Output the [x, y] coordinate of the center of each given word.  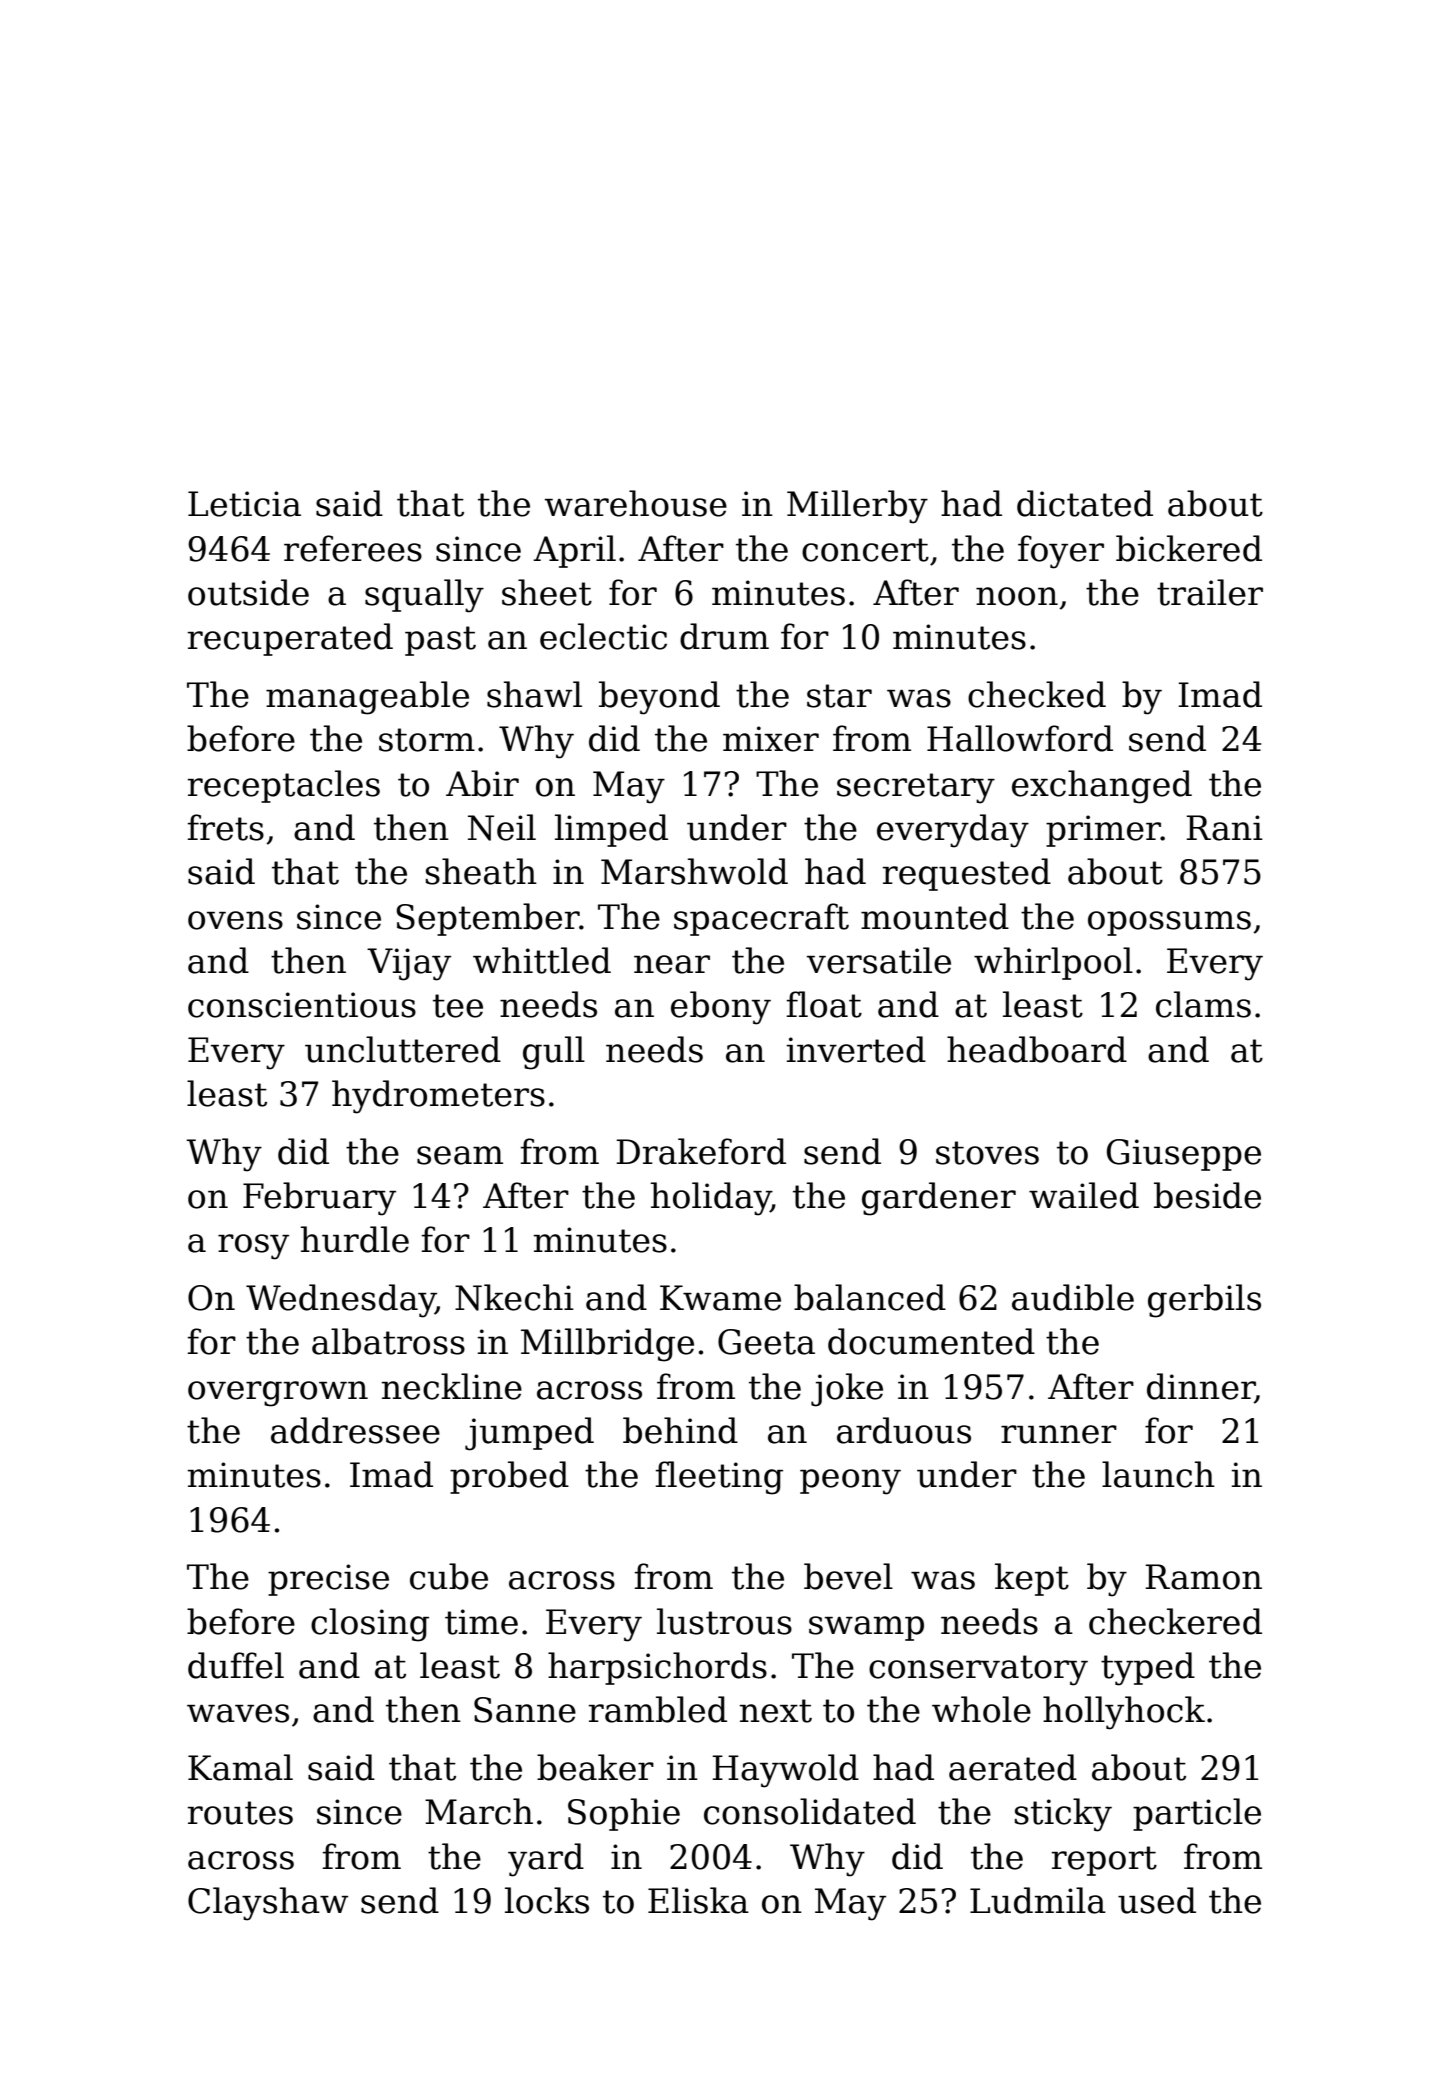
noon [1017, 596]
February [319, 1199]
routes [240, 1813]
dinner [1201, 1387]
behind [680, 1430]
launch [1158, 1474]
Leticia [244, 504]
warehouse [636, 503]
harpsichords [657, 1668]
